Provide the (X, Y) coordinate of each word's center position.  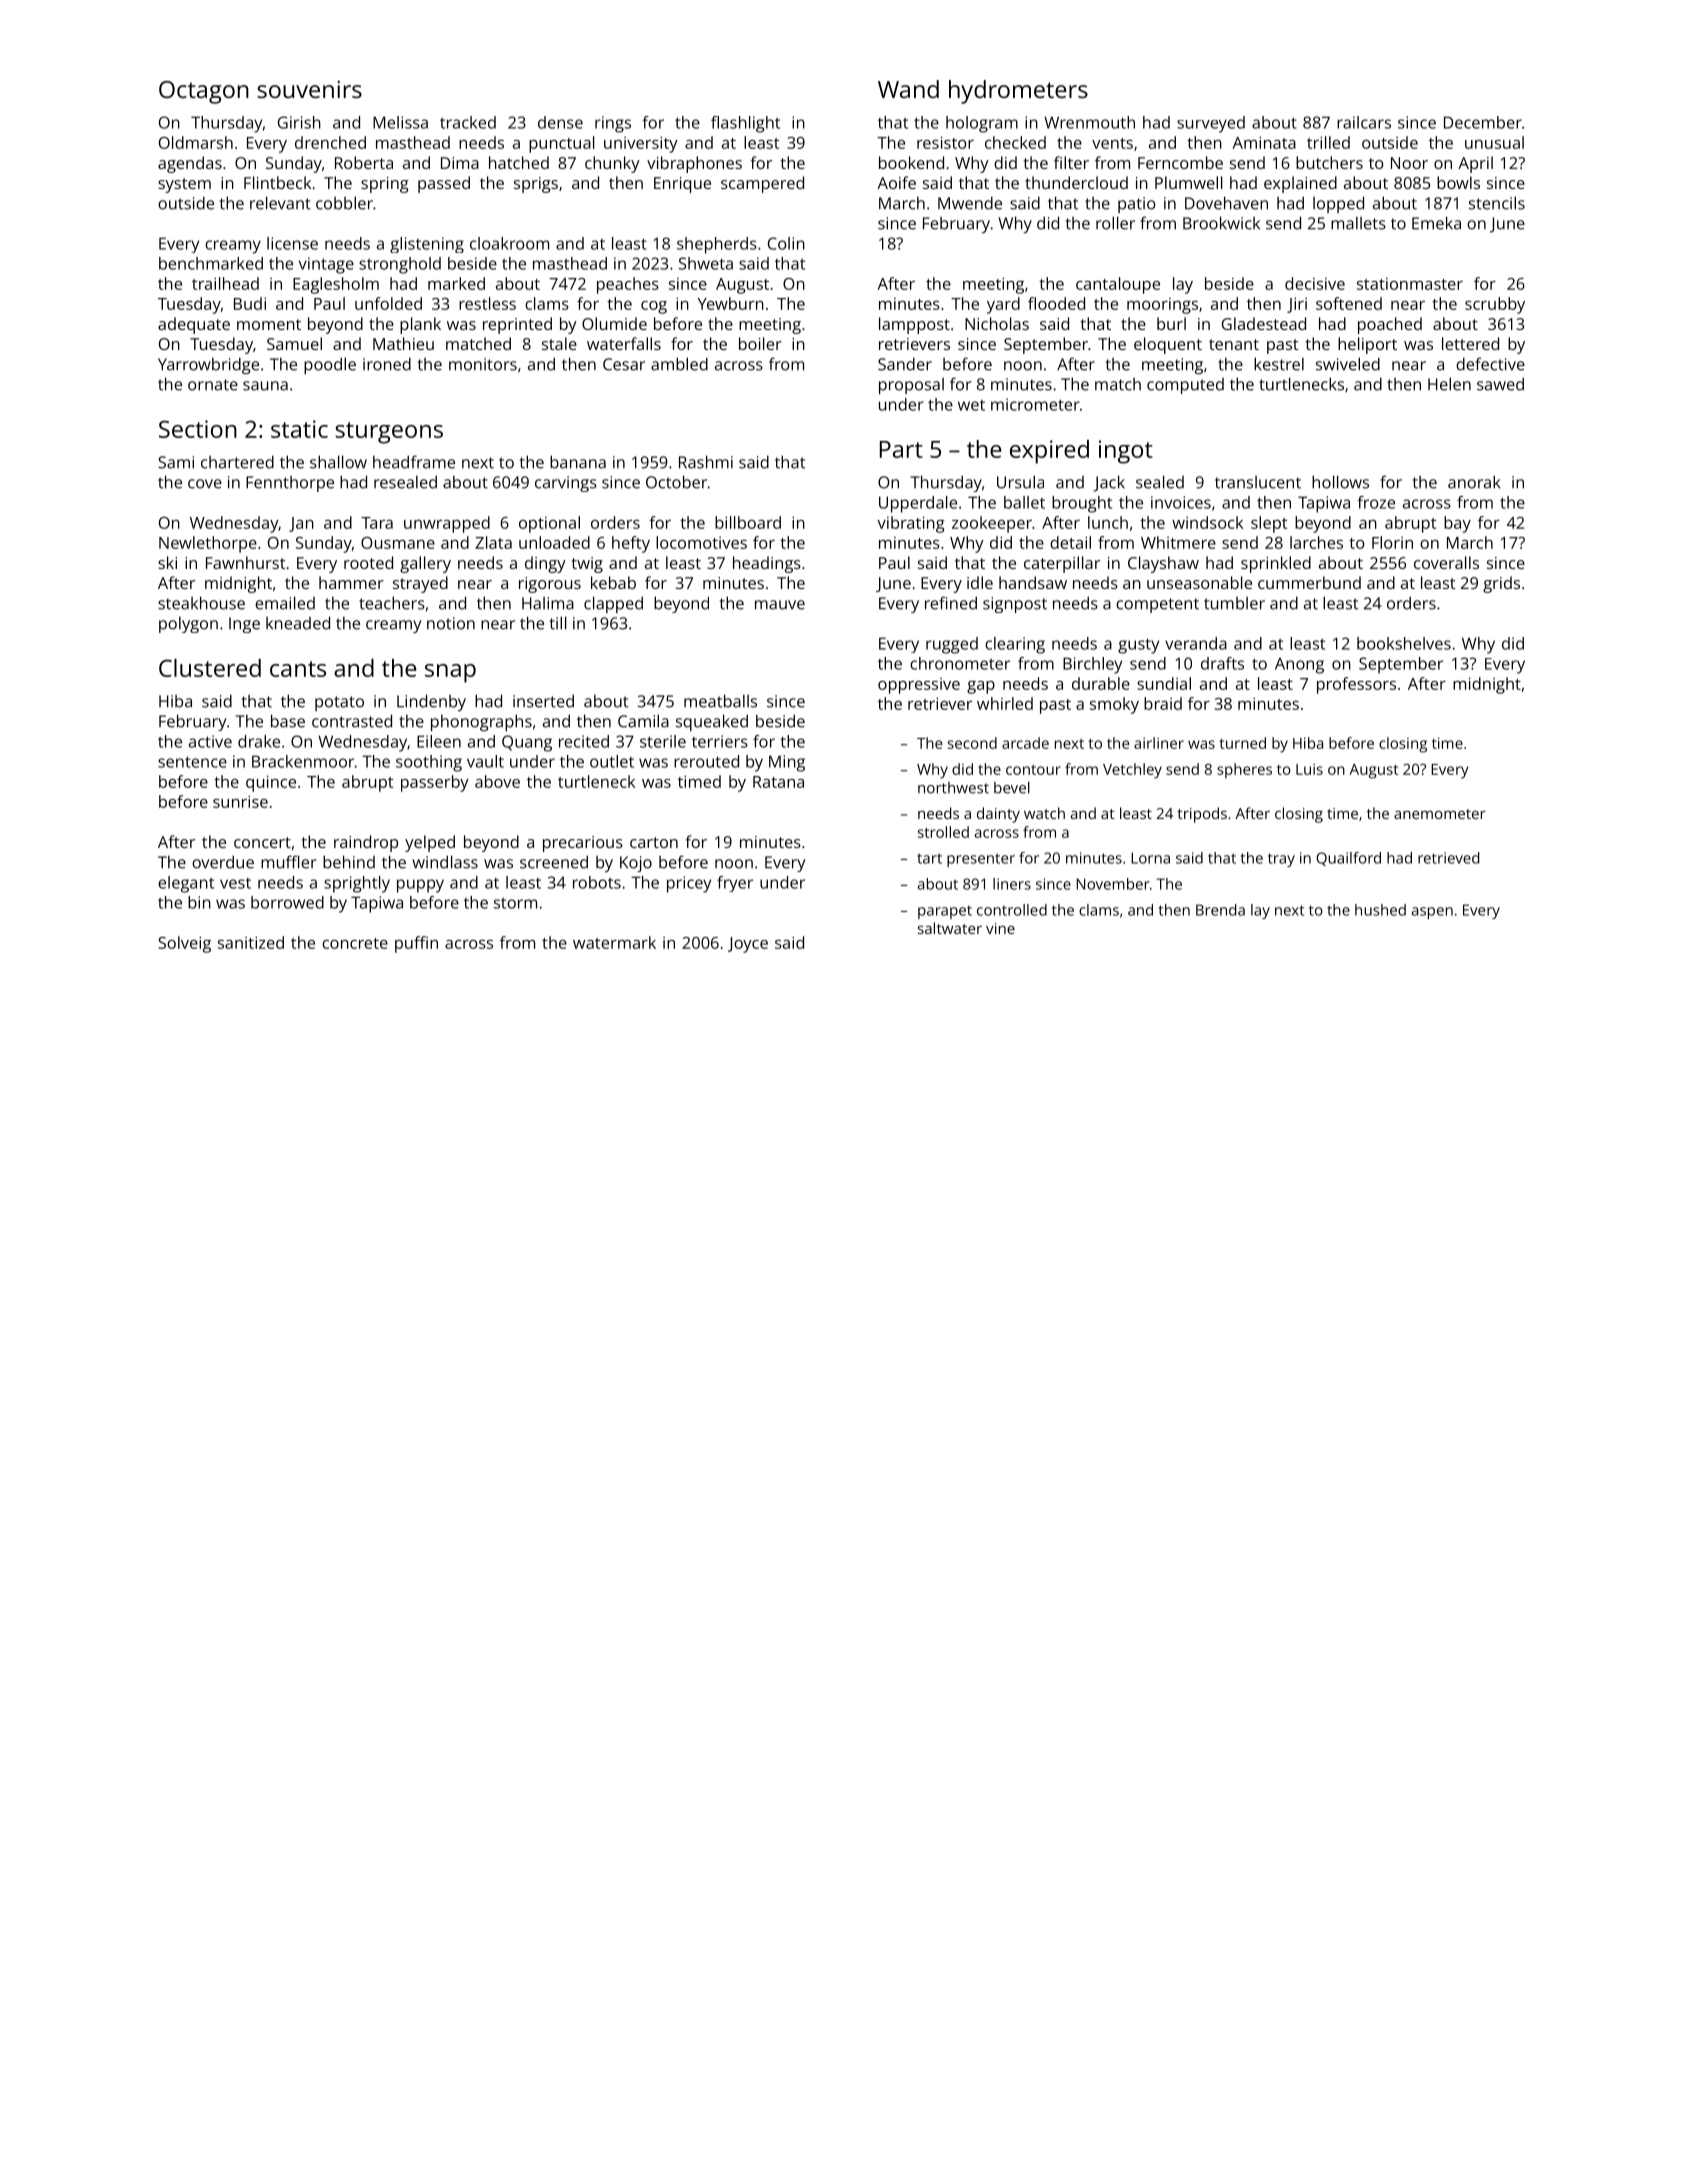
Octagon (204, 92)
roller (1115, 223)
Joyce (748, 945)
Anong (1299, 666)
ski (167, 562)
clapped (613, 604)
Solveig (184, 944)
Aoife (896, 182)
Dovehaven (1226, 203)
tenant (1234, 344)
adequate (194, 325)
